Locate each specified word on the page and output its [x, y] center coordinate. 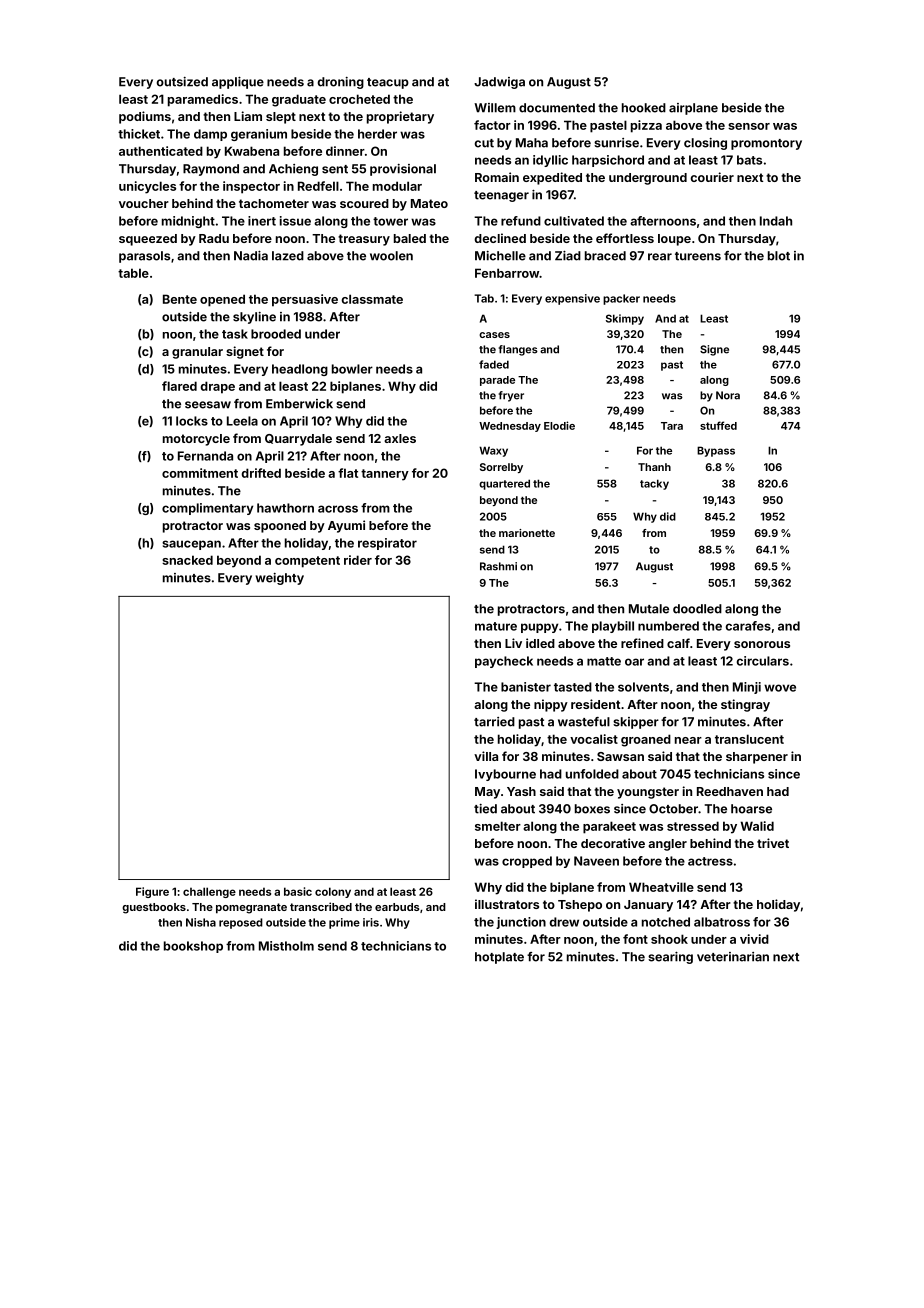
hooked [644, 108]
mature [496, 626]
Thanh [654, 467]
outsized [182, 82]
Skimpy [625, 319]
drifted [261, 473]
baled [410, 238]
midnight [188, 222]
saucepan [191, 545]
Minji [747, 688]
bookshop [193, 947]
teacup [388, 83]
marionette [527, 533]
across [338, 509]
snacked [187, 560]
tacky [654, 484]
